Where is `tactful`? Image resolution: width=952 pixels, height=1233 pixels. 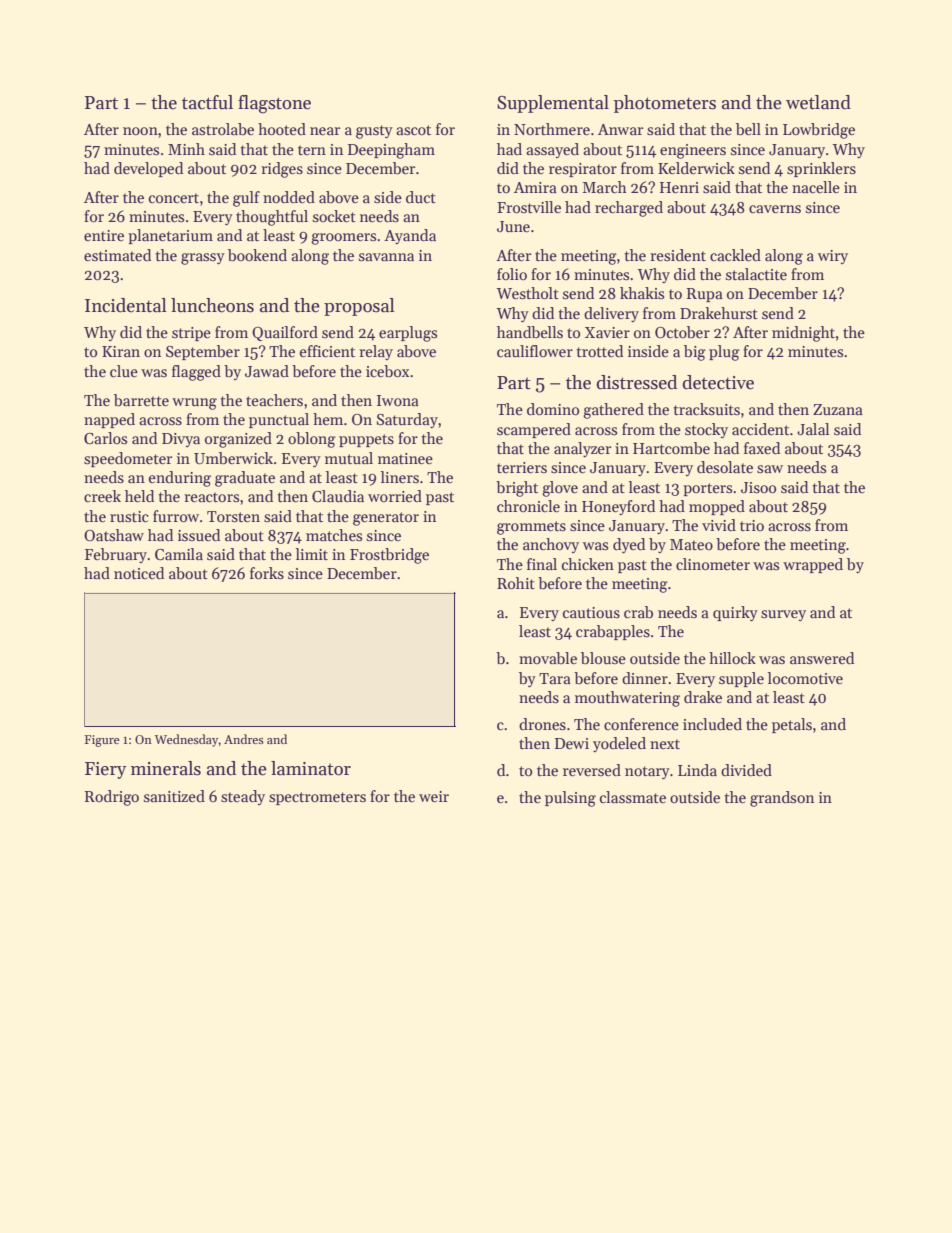
tactful is located at coordinates (207, 102).
